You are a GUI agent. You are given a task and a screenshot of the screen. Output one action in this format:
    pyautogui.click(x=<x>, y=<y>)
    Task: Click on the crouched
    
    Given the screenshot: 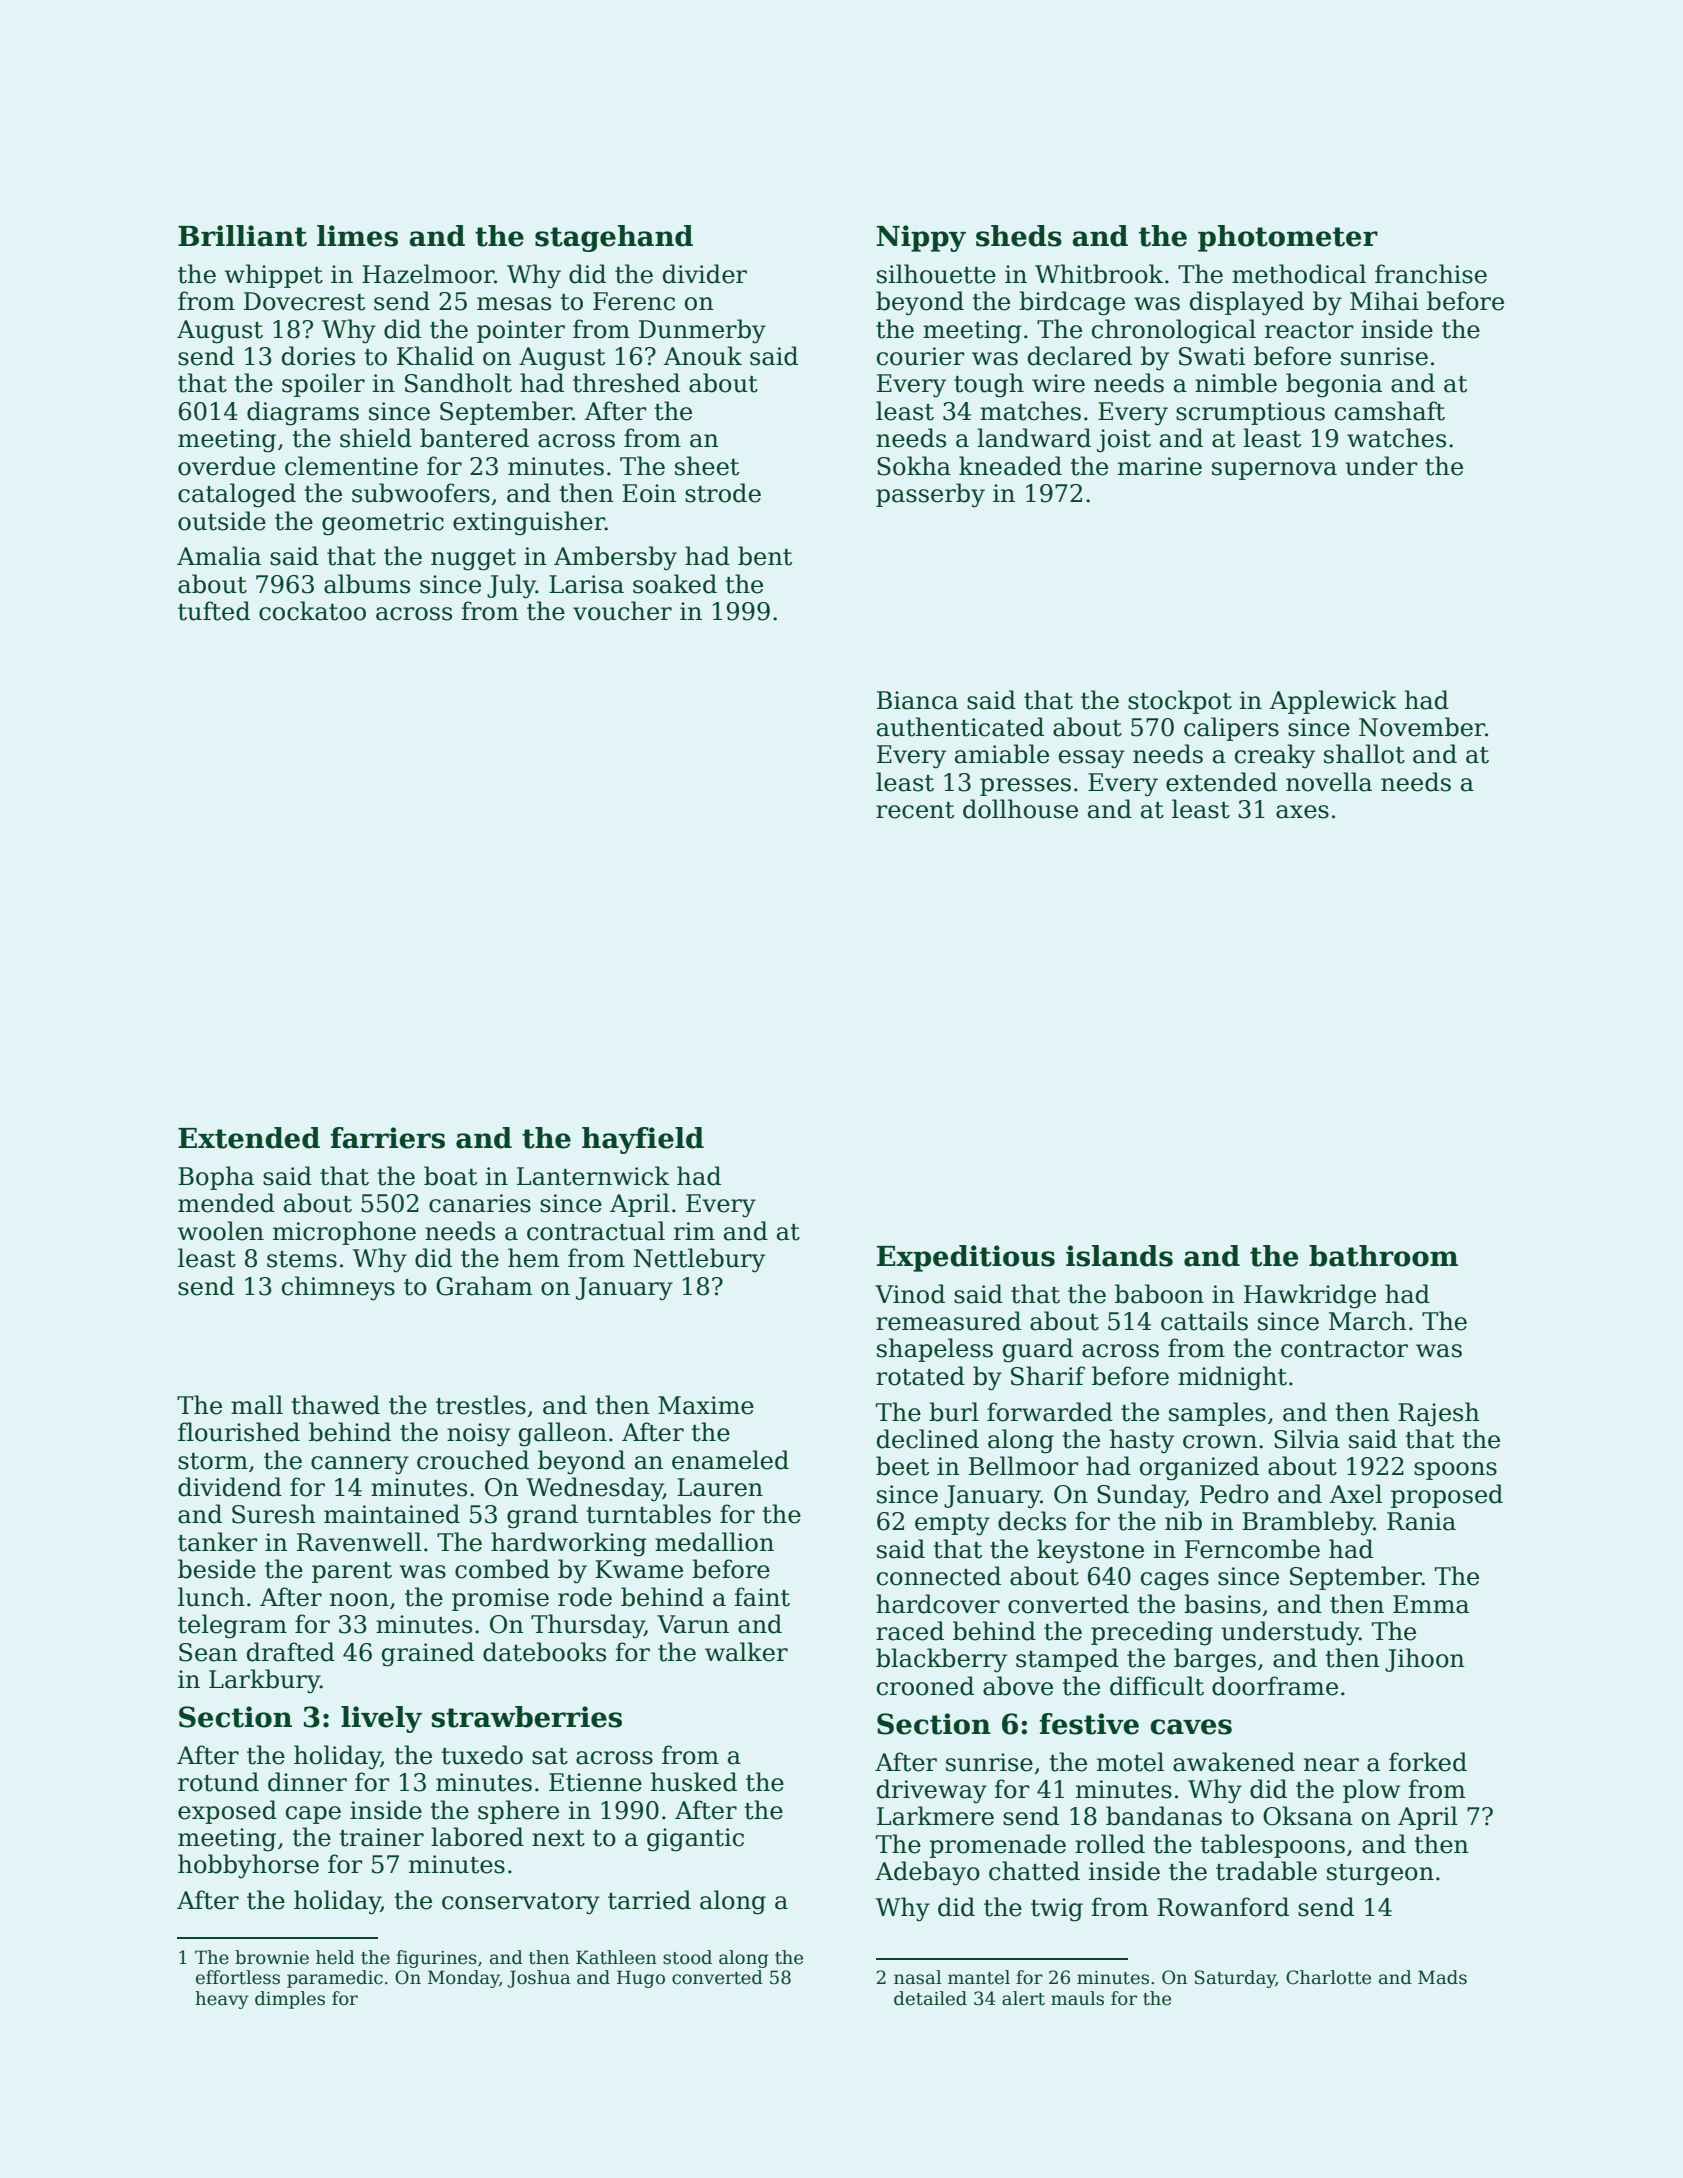 What is the action you would take?
    pyautogui.click(x=473, y=1460)
